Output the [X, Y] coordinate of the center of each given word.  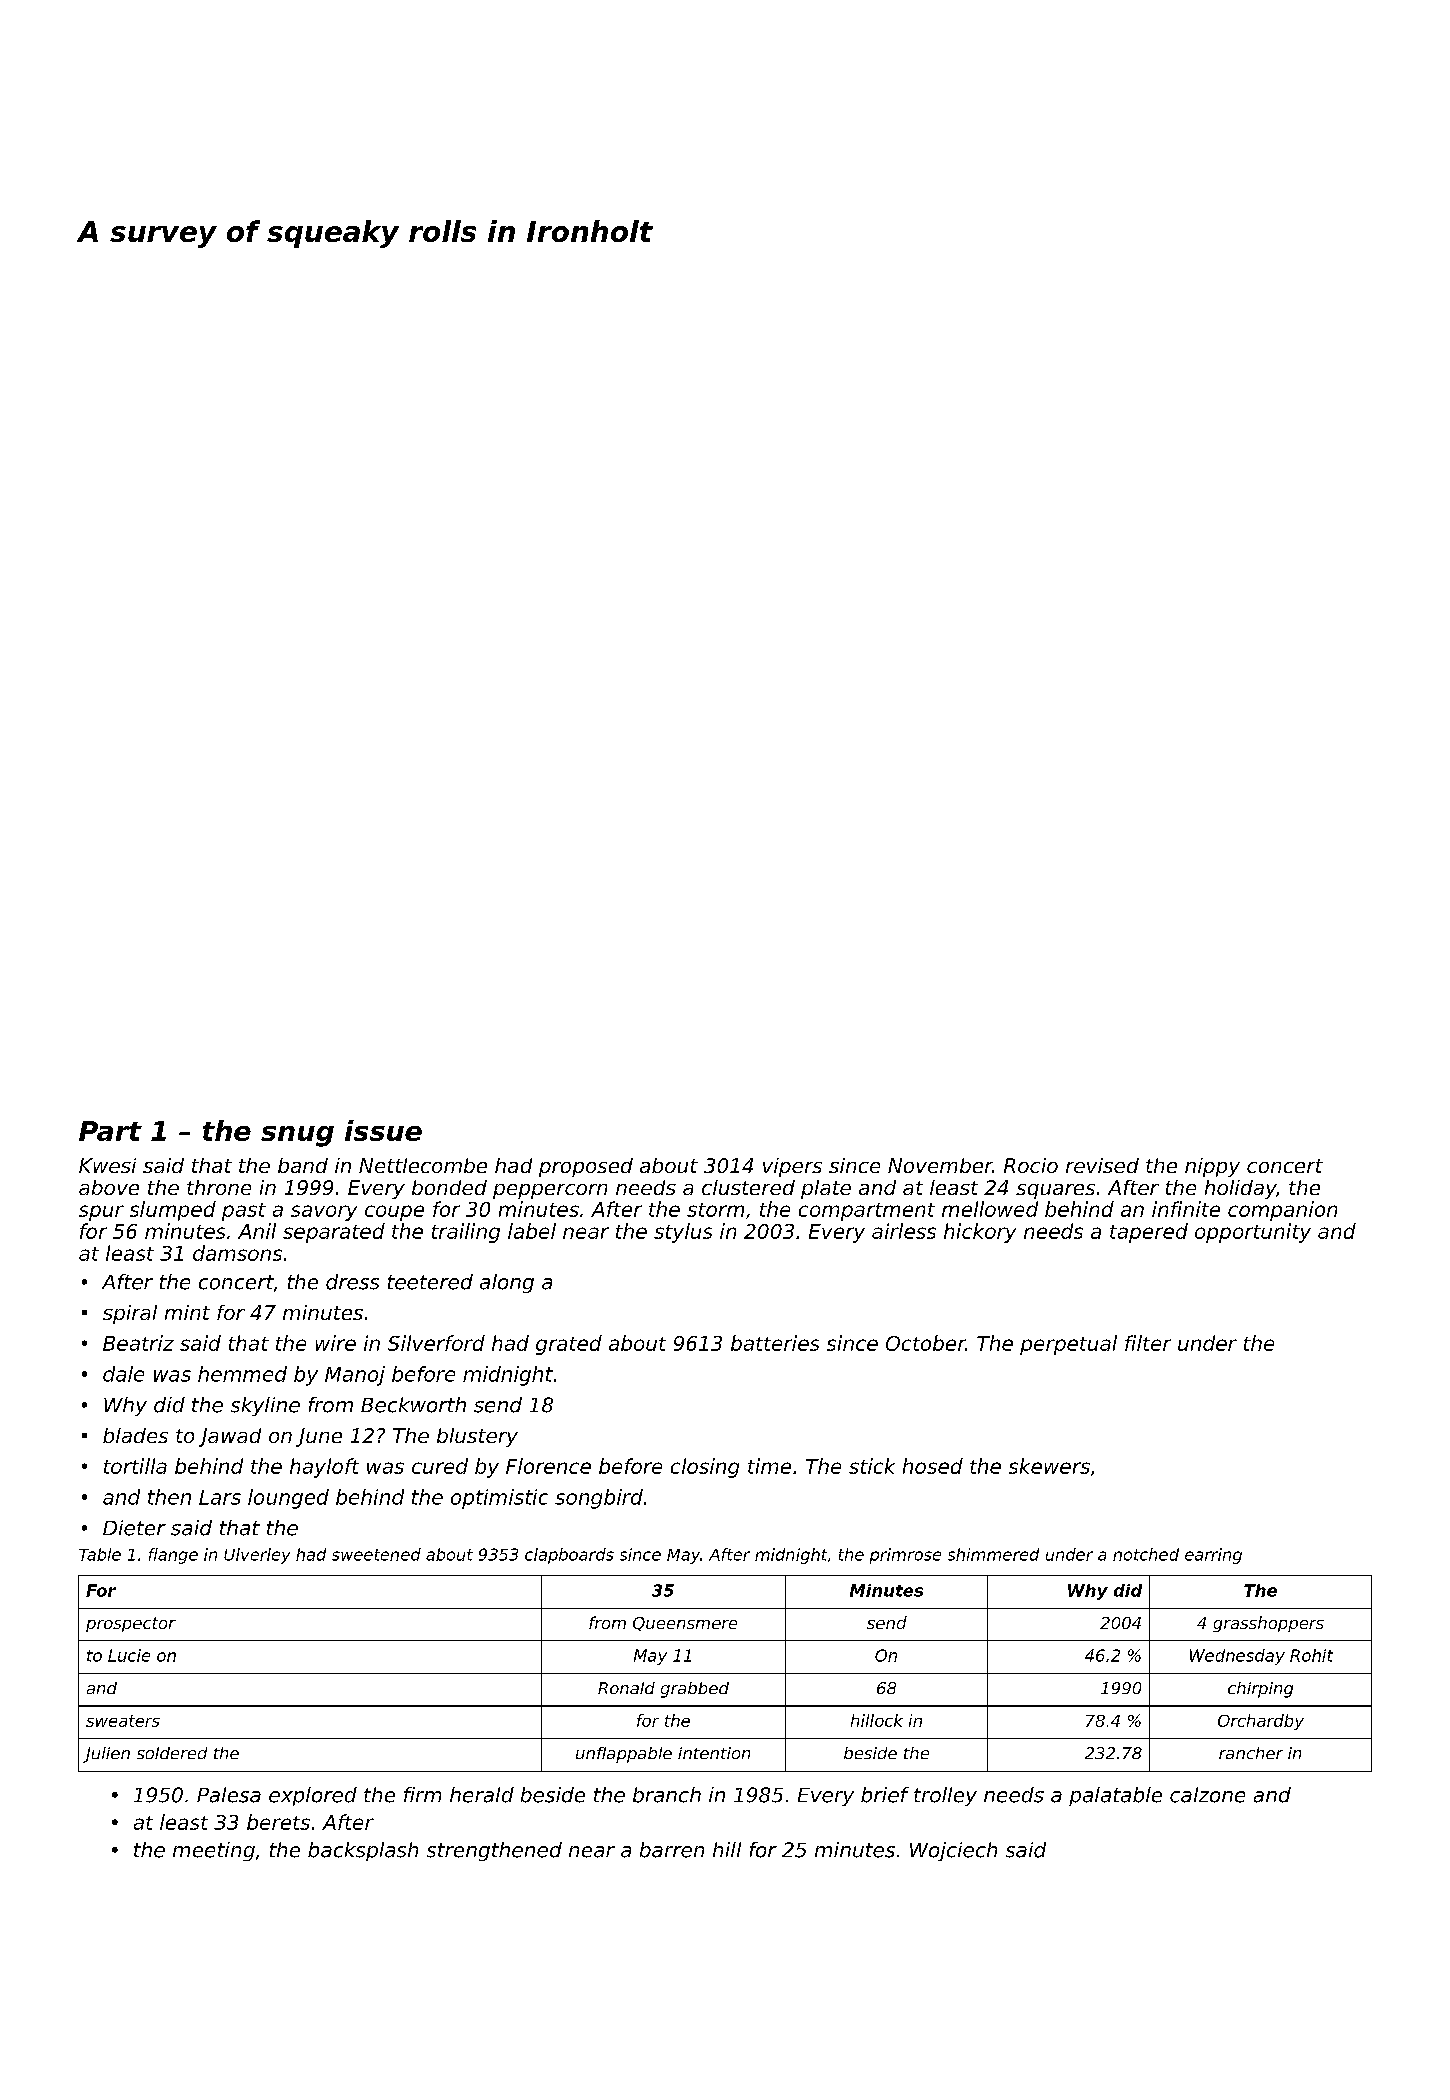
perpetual [1068, 1345]
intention [714, 1753]
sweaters [123, 1721]
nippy [1212, 1167]
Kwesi [107, 1165]
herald [482, 1795]
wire [336, 1343]
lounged [288, 1499]
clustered [748, 1187]
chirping [1260, 1690]
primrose [905, 1556]
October [926, 1343]
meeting [214, 1851]
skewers [1049, 1466]
